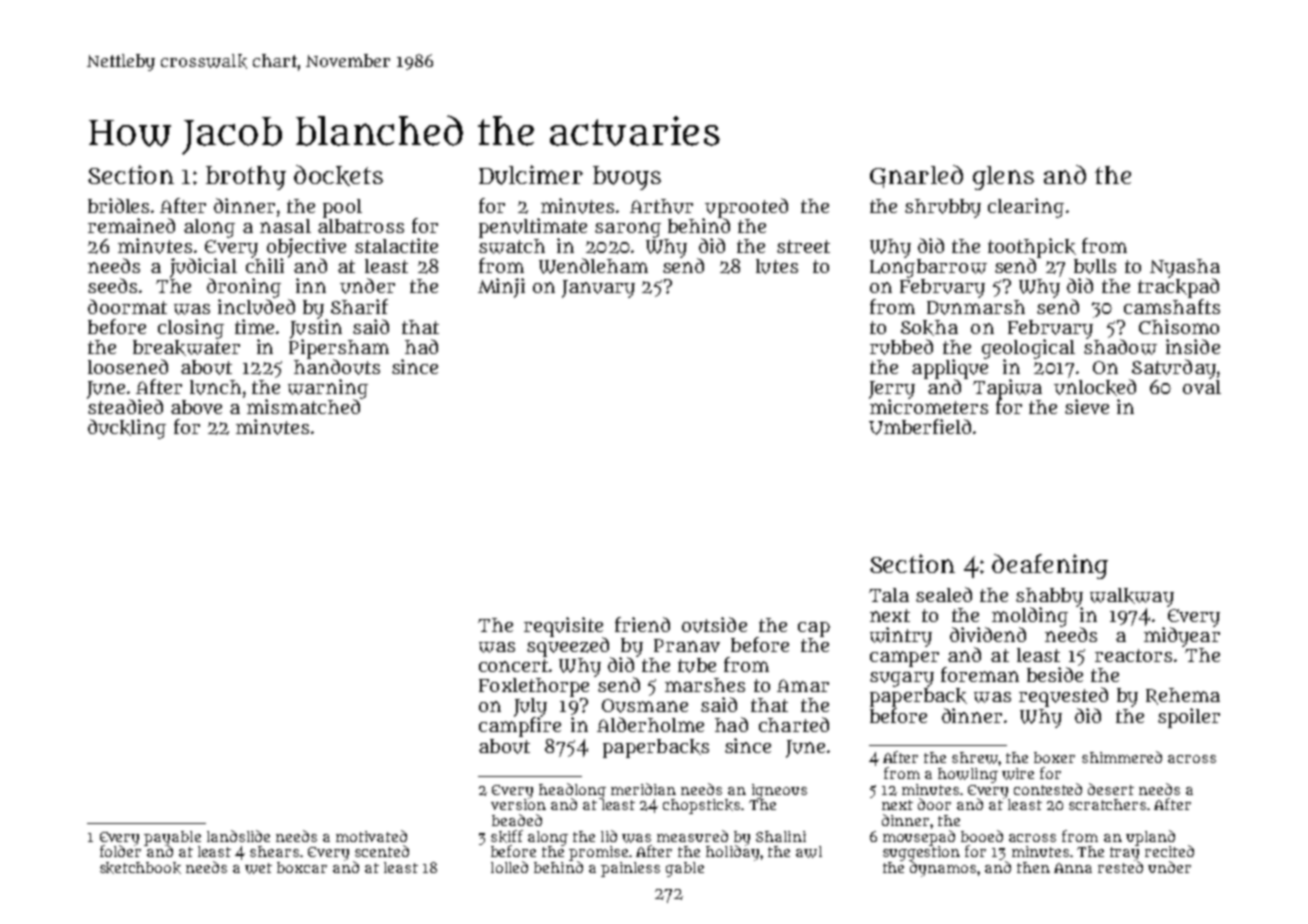  What do you see at coordinates (338, 175) in the image?
I see `dockets` at bounding box center [338, 175].
